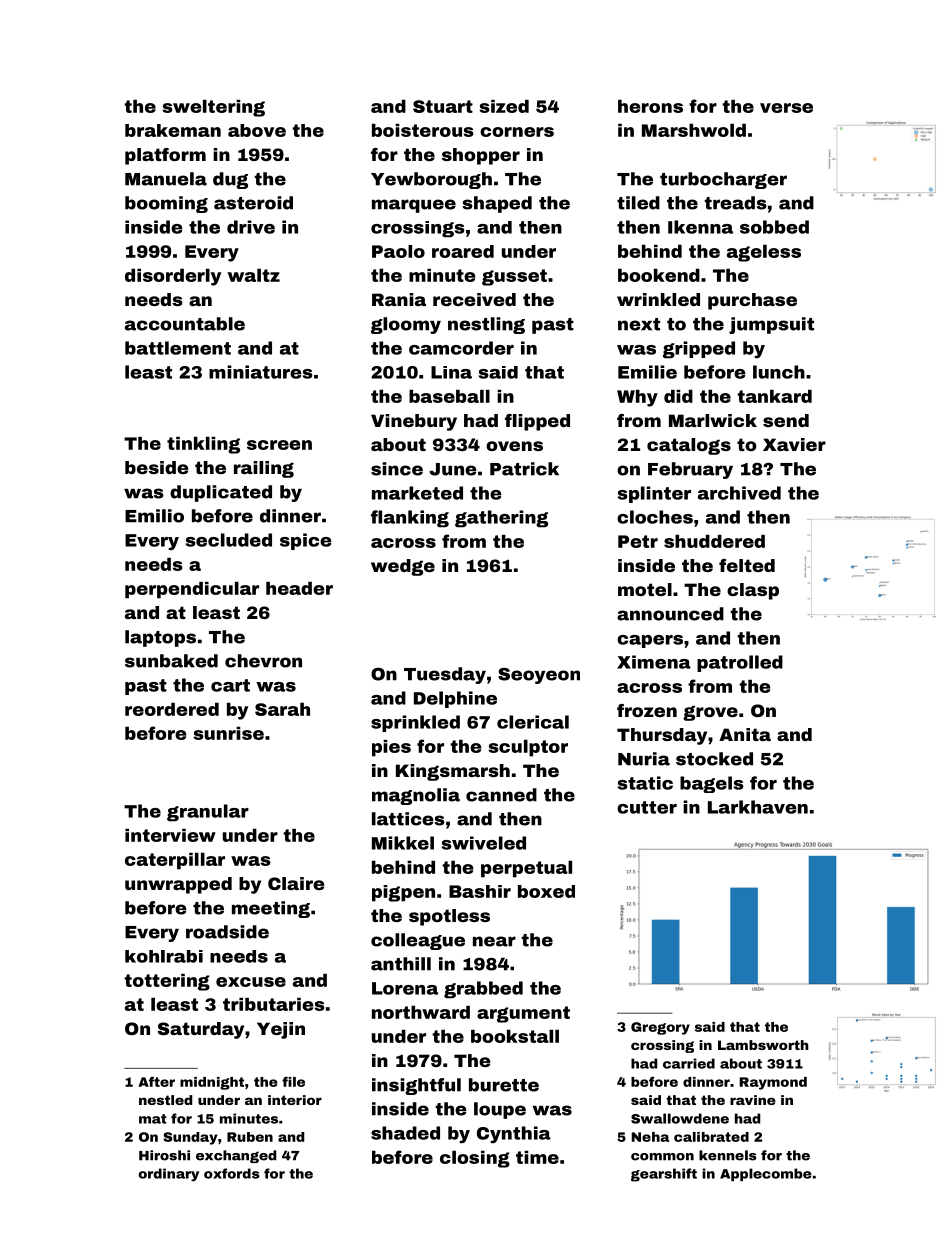  What do you see at coordinates (170, 835) in the screenshot?
I see `interview` at bounding box center [170, 835].
